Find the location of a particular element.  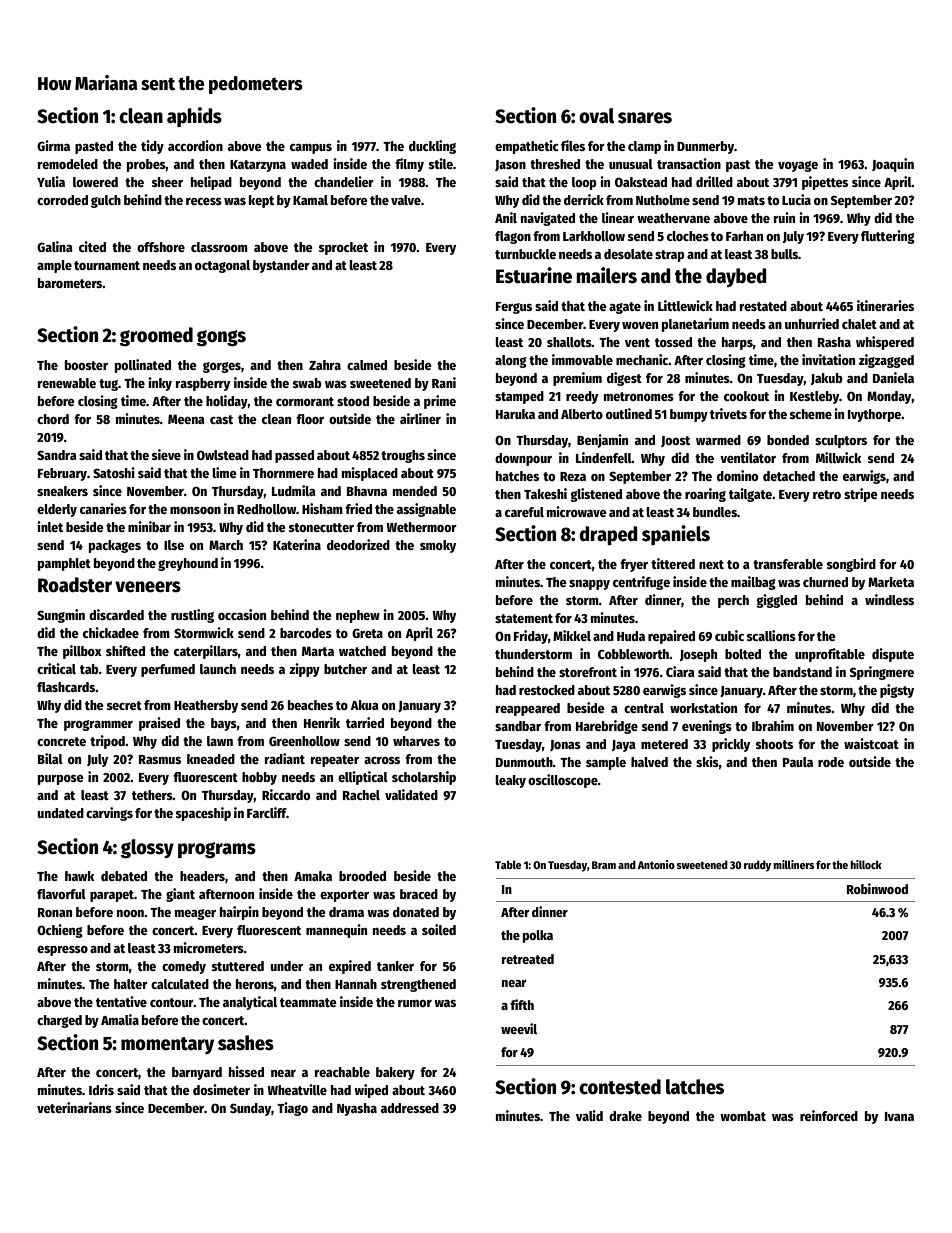

Lucia is located at coordinates (796, 199).
